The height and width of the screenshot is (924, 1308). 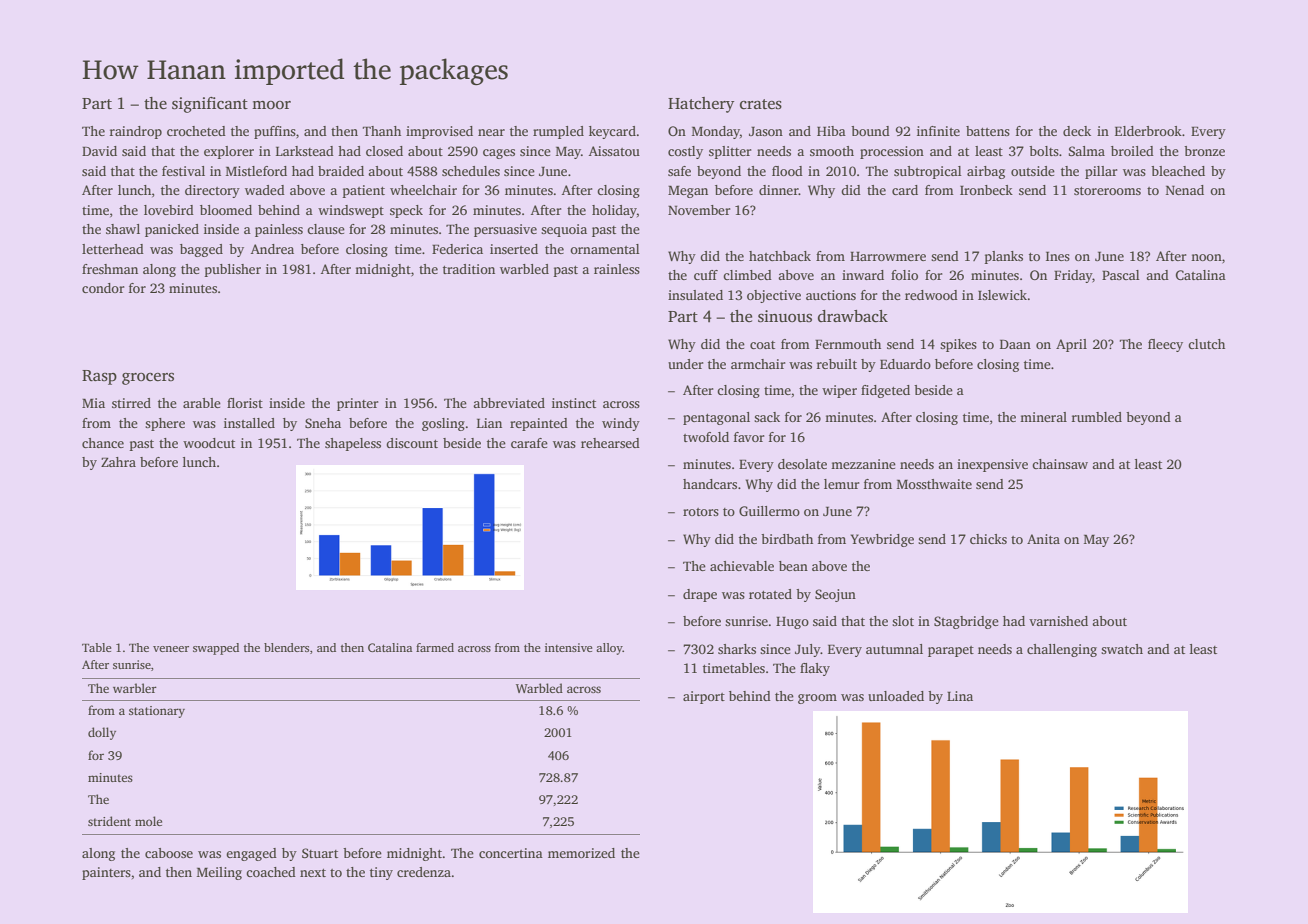 What do you see at coordinates (171, 649) in the screenshot?
I see `veneer` at bounding box center [171, 649].
